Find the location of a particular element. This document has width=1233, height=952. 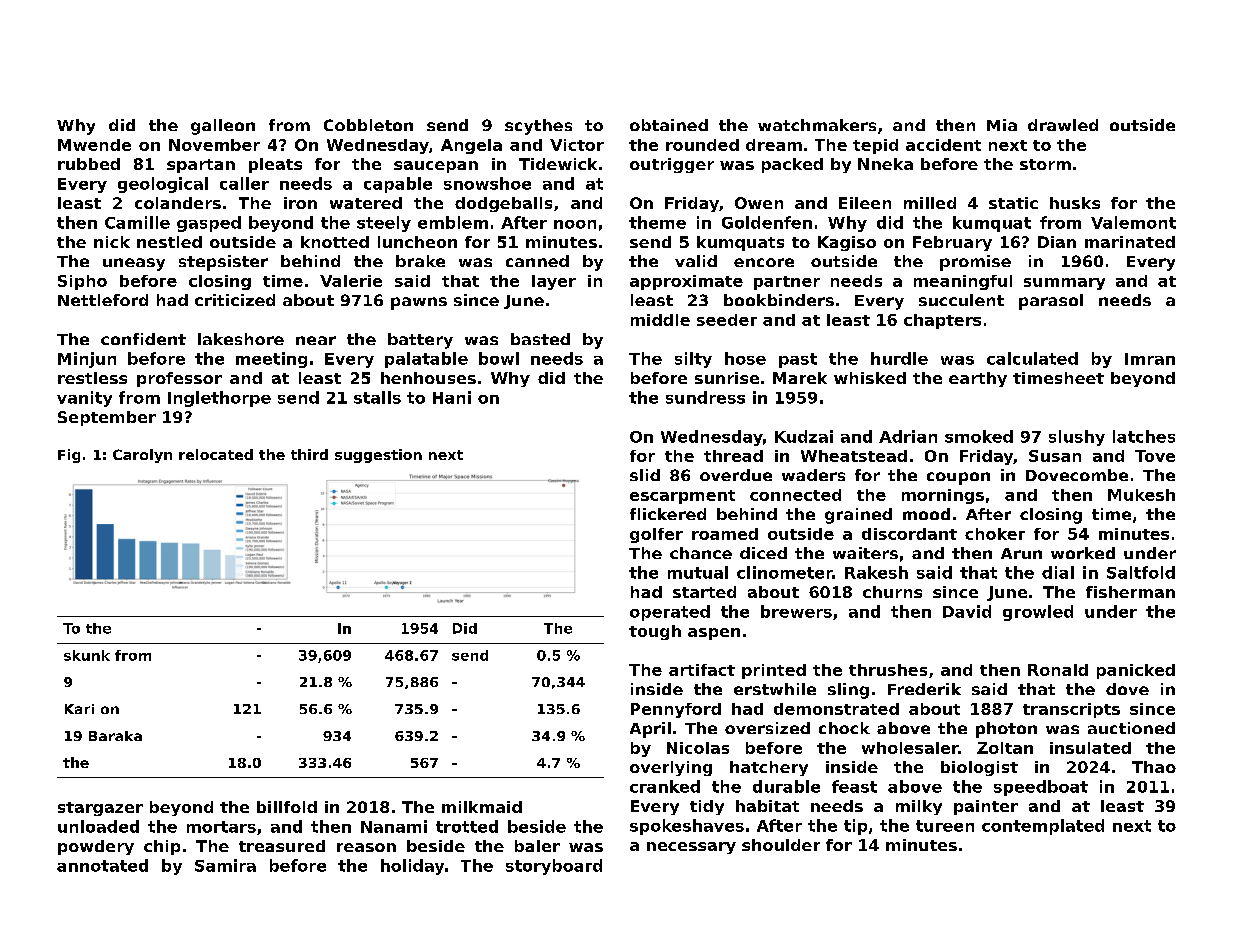

Hani is located at coordinates (452, 397).
